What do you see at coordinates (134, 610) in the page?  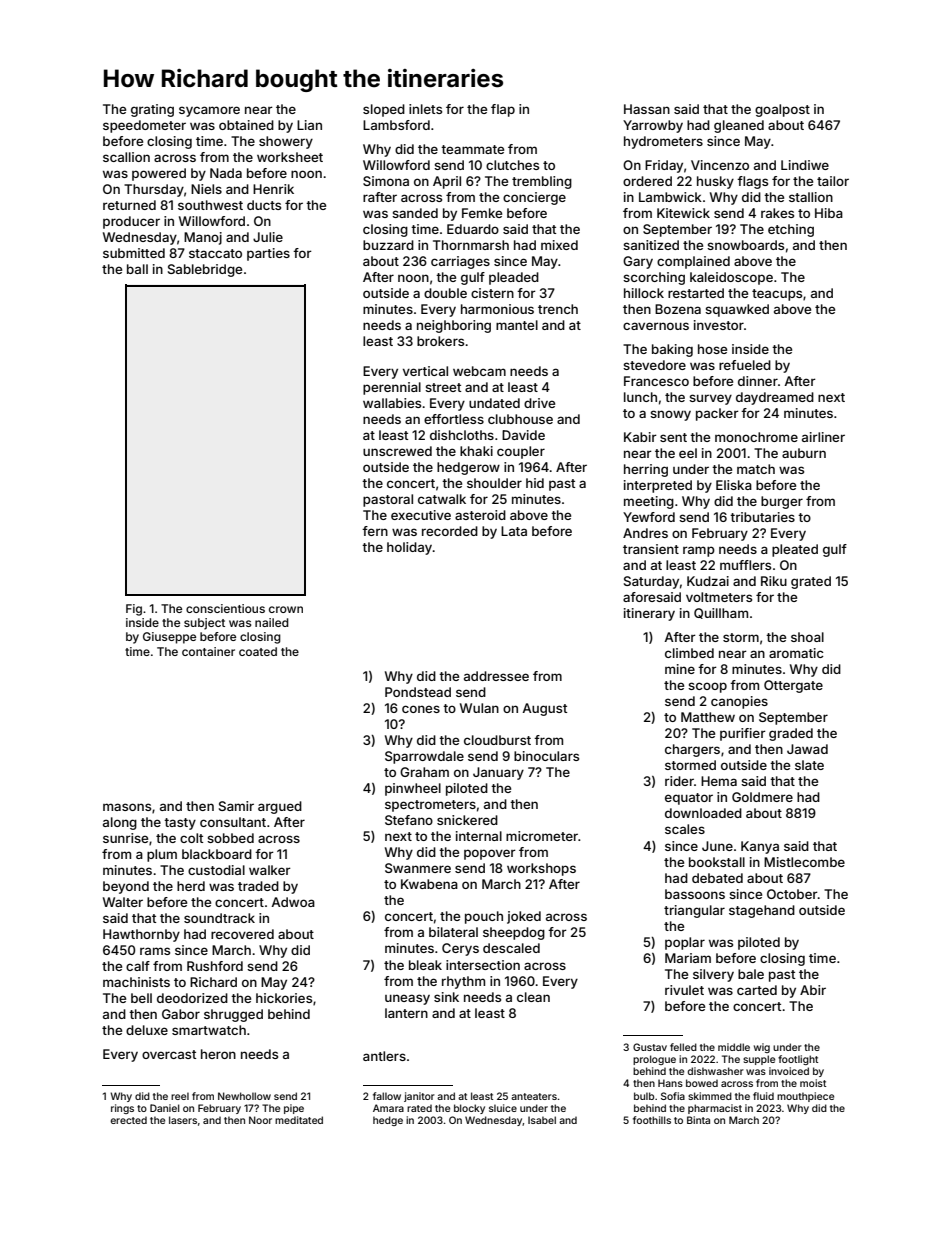 I see `Fig` at bounding box center [134, 610].
